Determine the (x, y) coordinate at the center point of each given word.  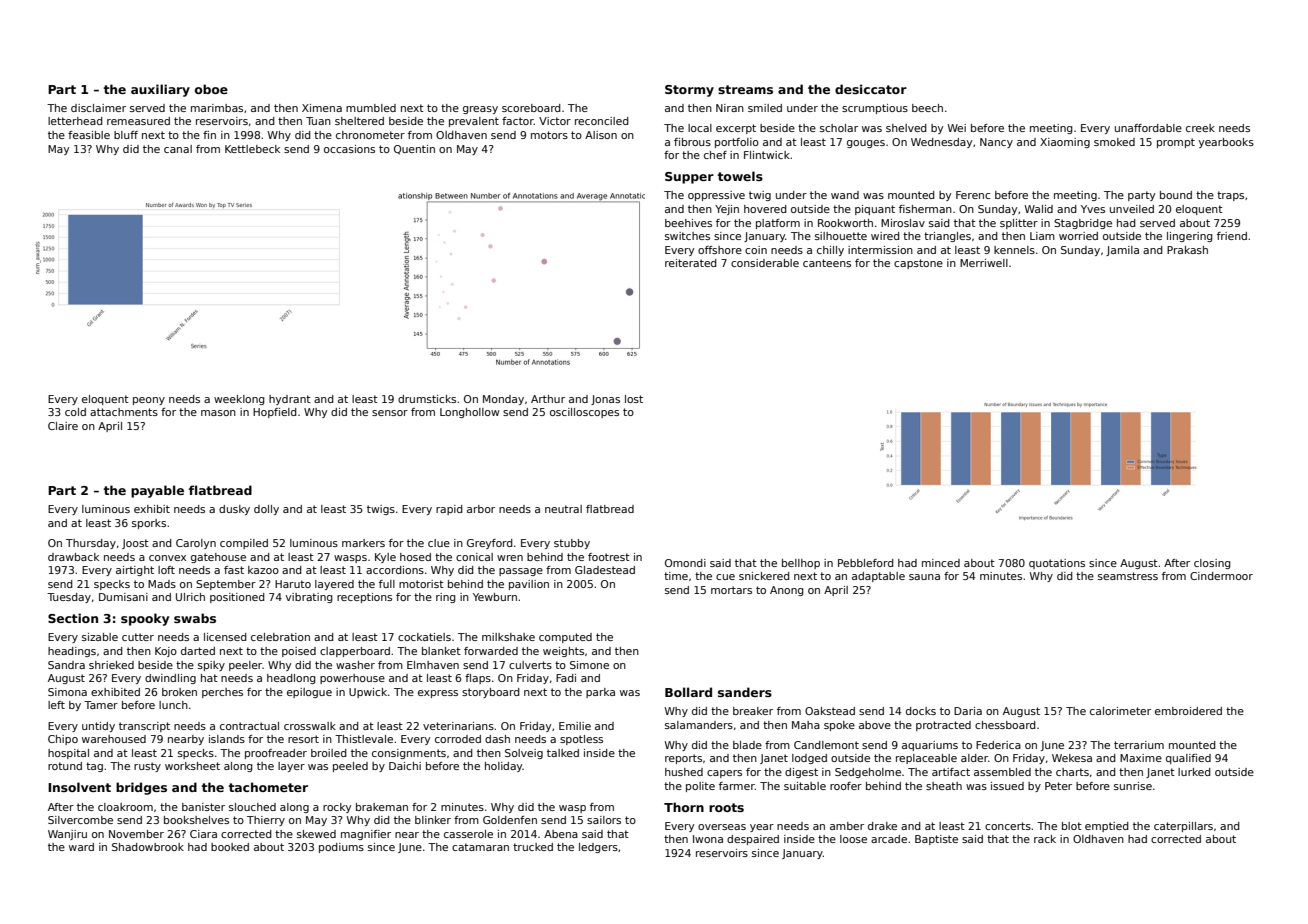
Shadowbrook (148, 847)
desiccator (871, 89)
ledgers (598, 848)
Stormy (689, 91)
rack (1045, 839)
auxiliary (160, 90)
